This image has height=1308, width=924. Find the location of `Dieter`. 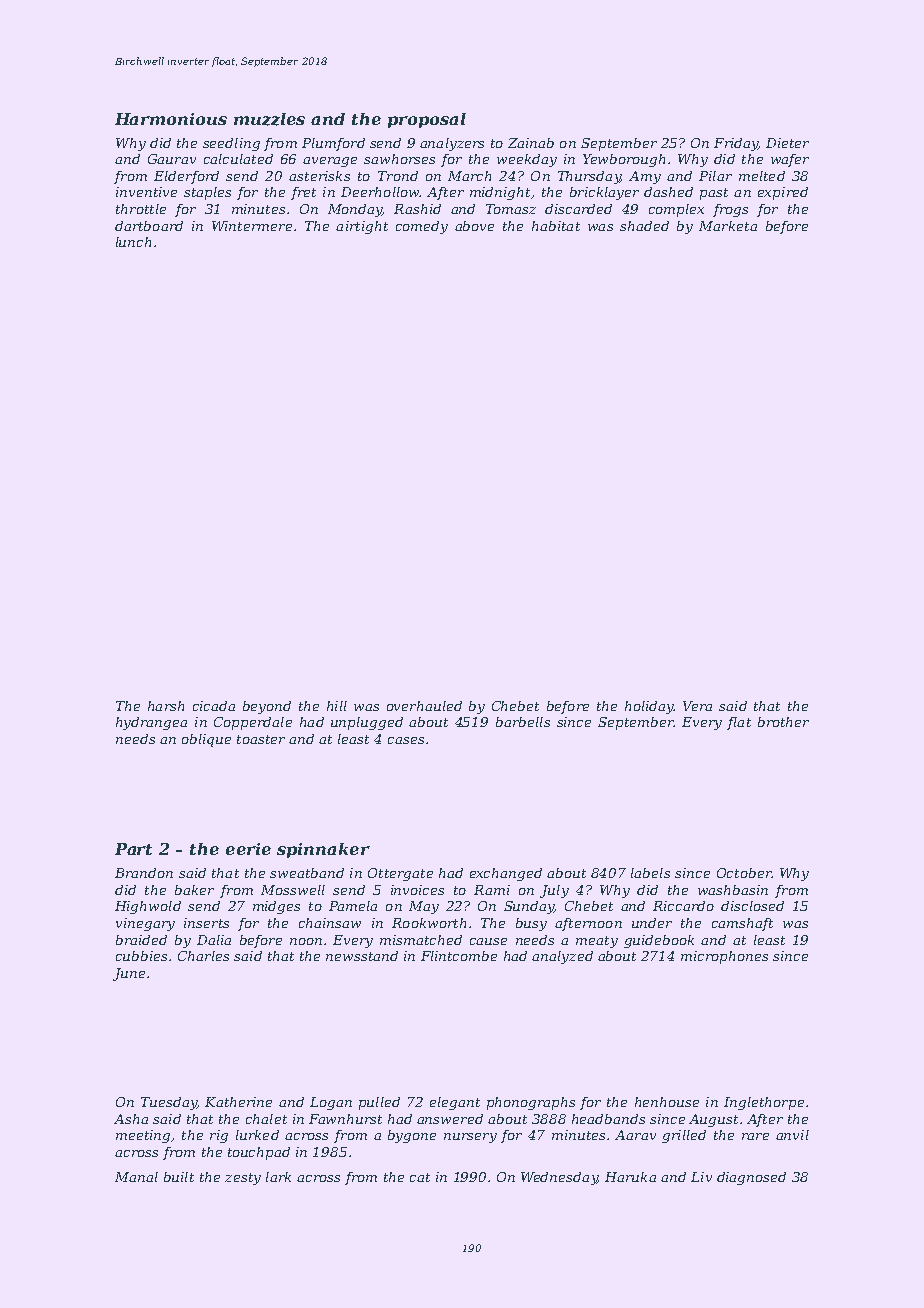

Dieter is located at coordinates (787, 143).
